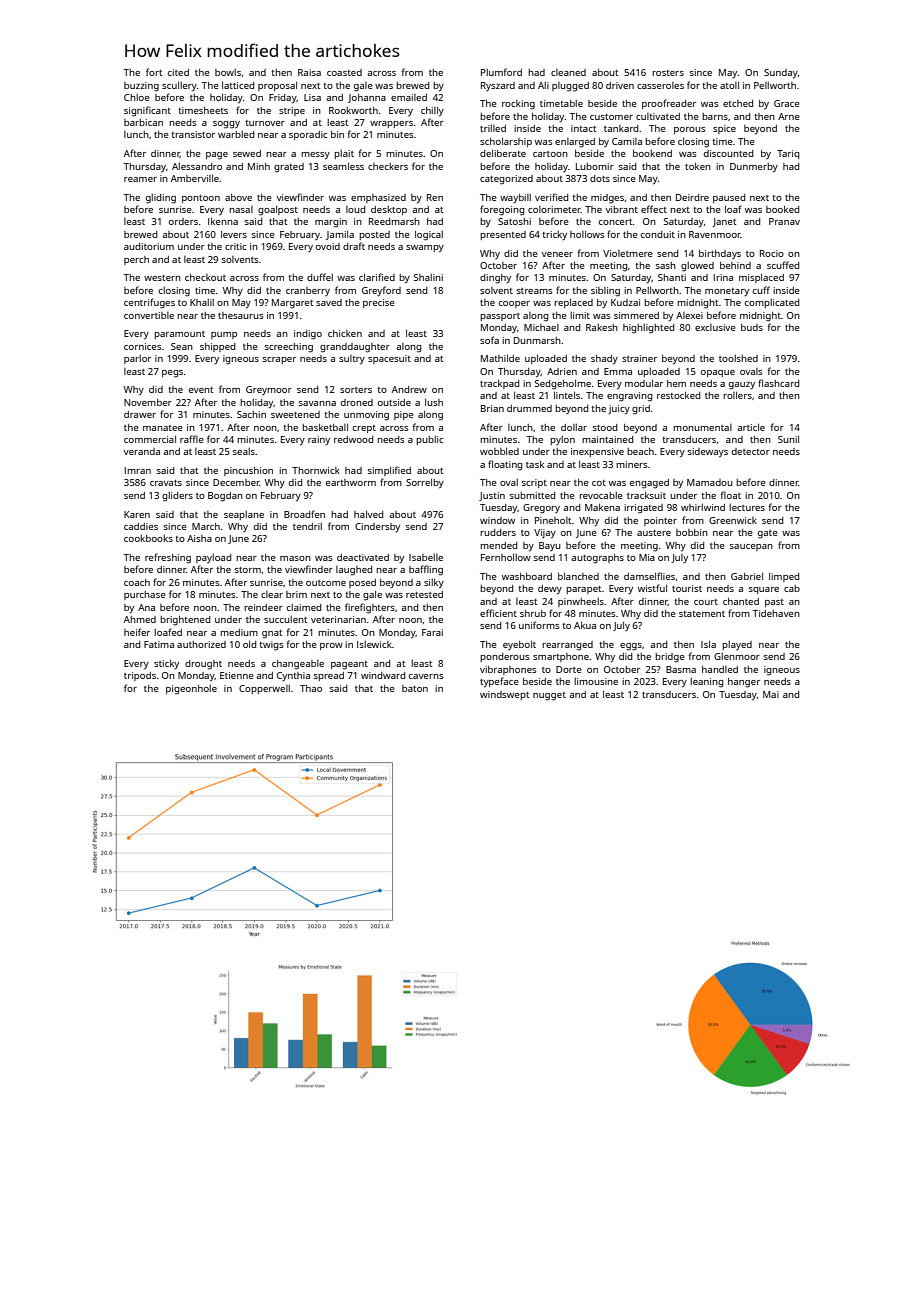 Image resolution: width=924 pixels, height=1308 pixels. Describe the element at coordinates (379, 303) in the screenshot. I see `precise` at that location.
